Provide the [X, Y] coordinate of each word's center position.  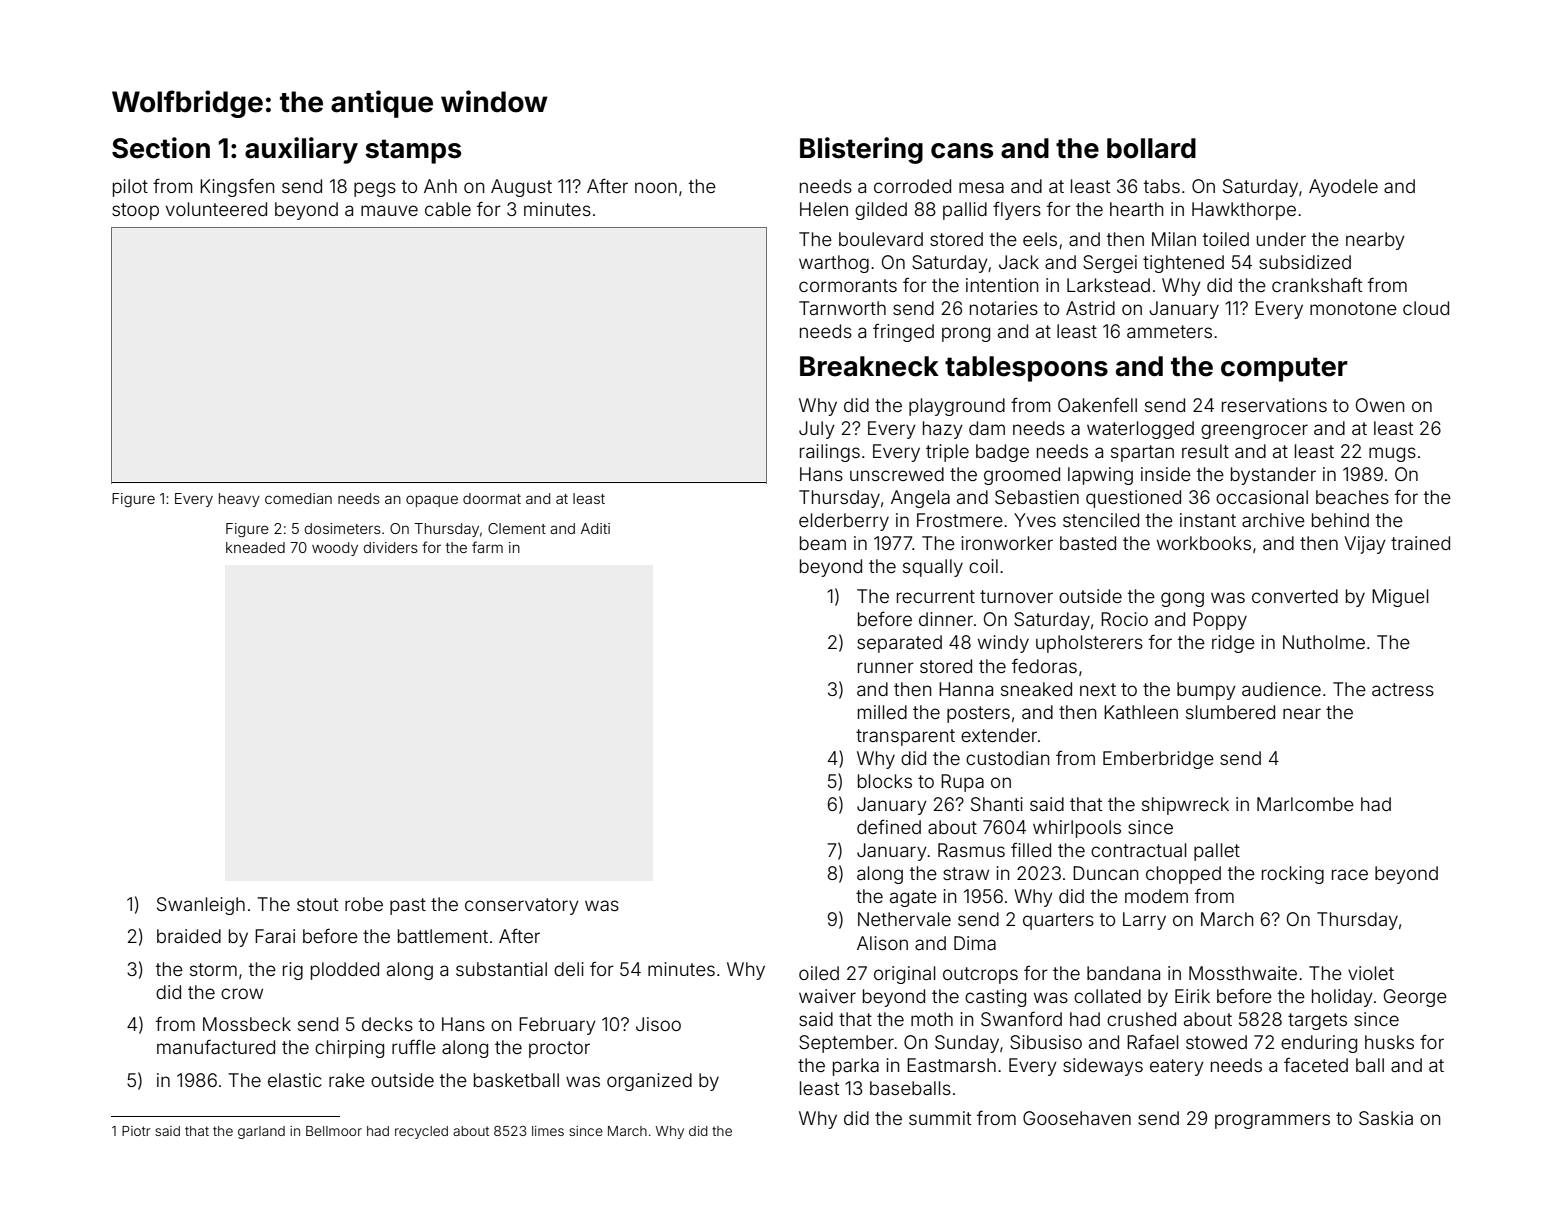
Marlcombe [1305, 804]
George [1415, 998]
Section [161, 148]
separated [899, 644]
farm [487, 547]
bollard [1151, 148]
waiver [827, 996]
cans [962, 151]
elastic [295, 1080]
